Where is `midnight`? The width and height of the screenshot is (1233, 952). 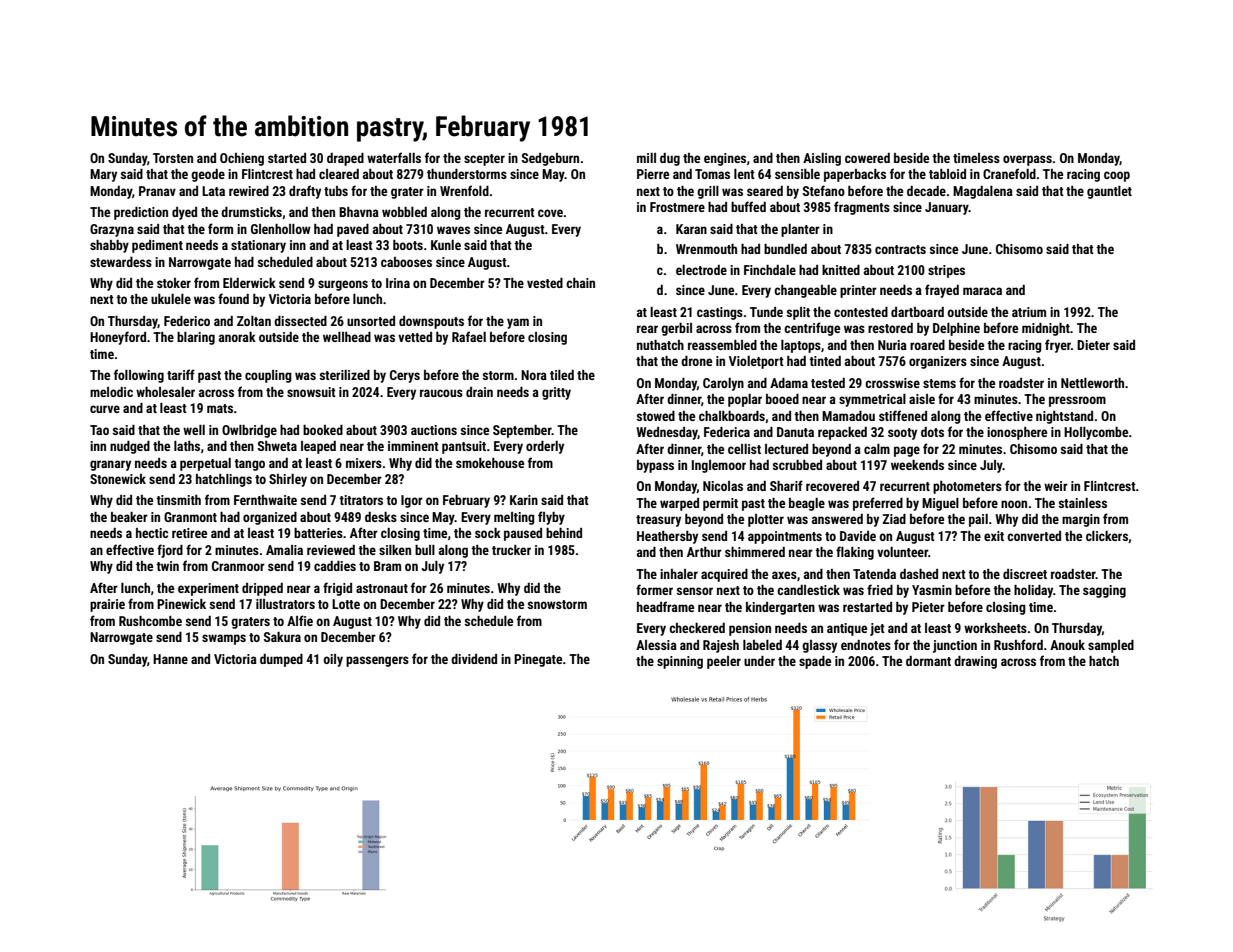 midnight is located at coordinates (1046, 329).
